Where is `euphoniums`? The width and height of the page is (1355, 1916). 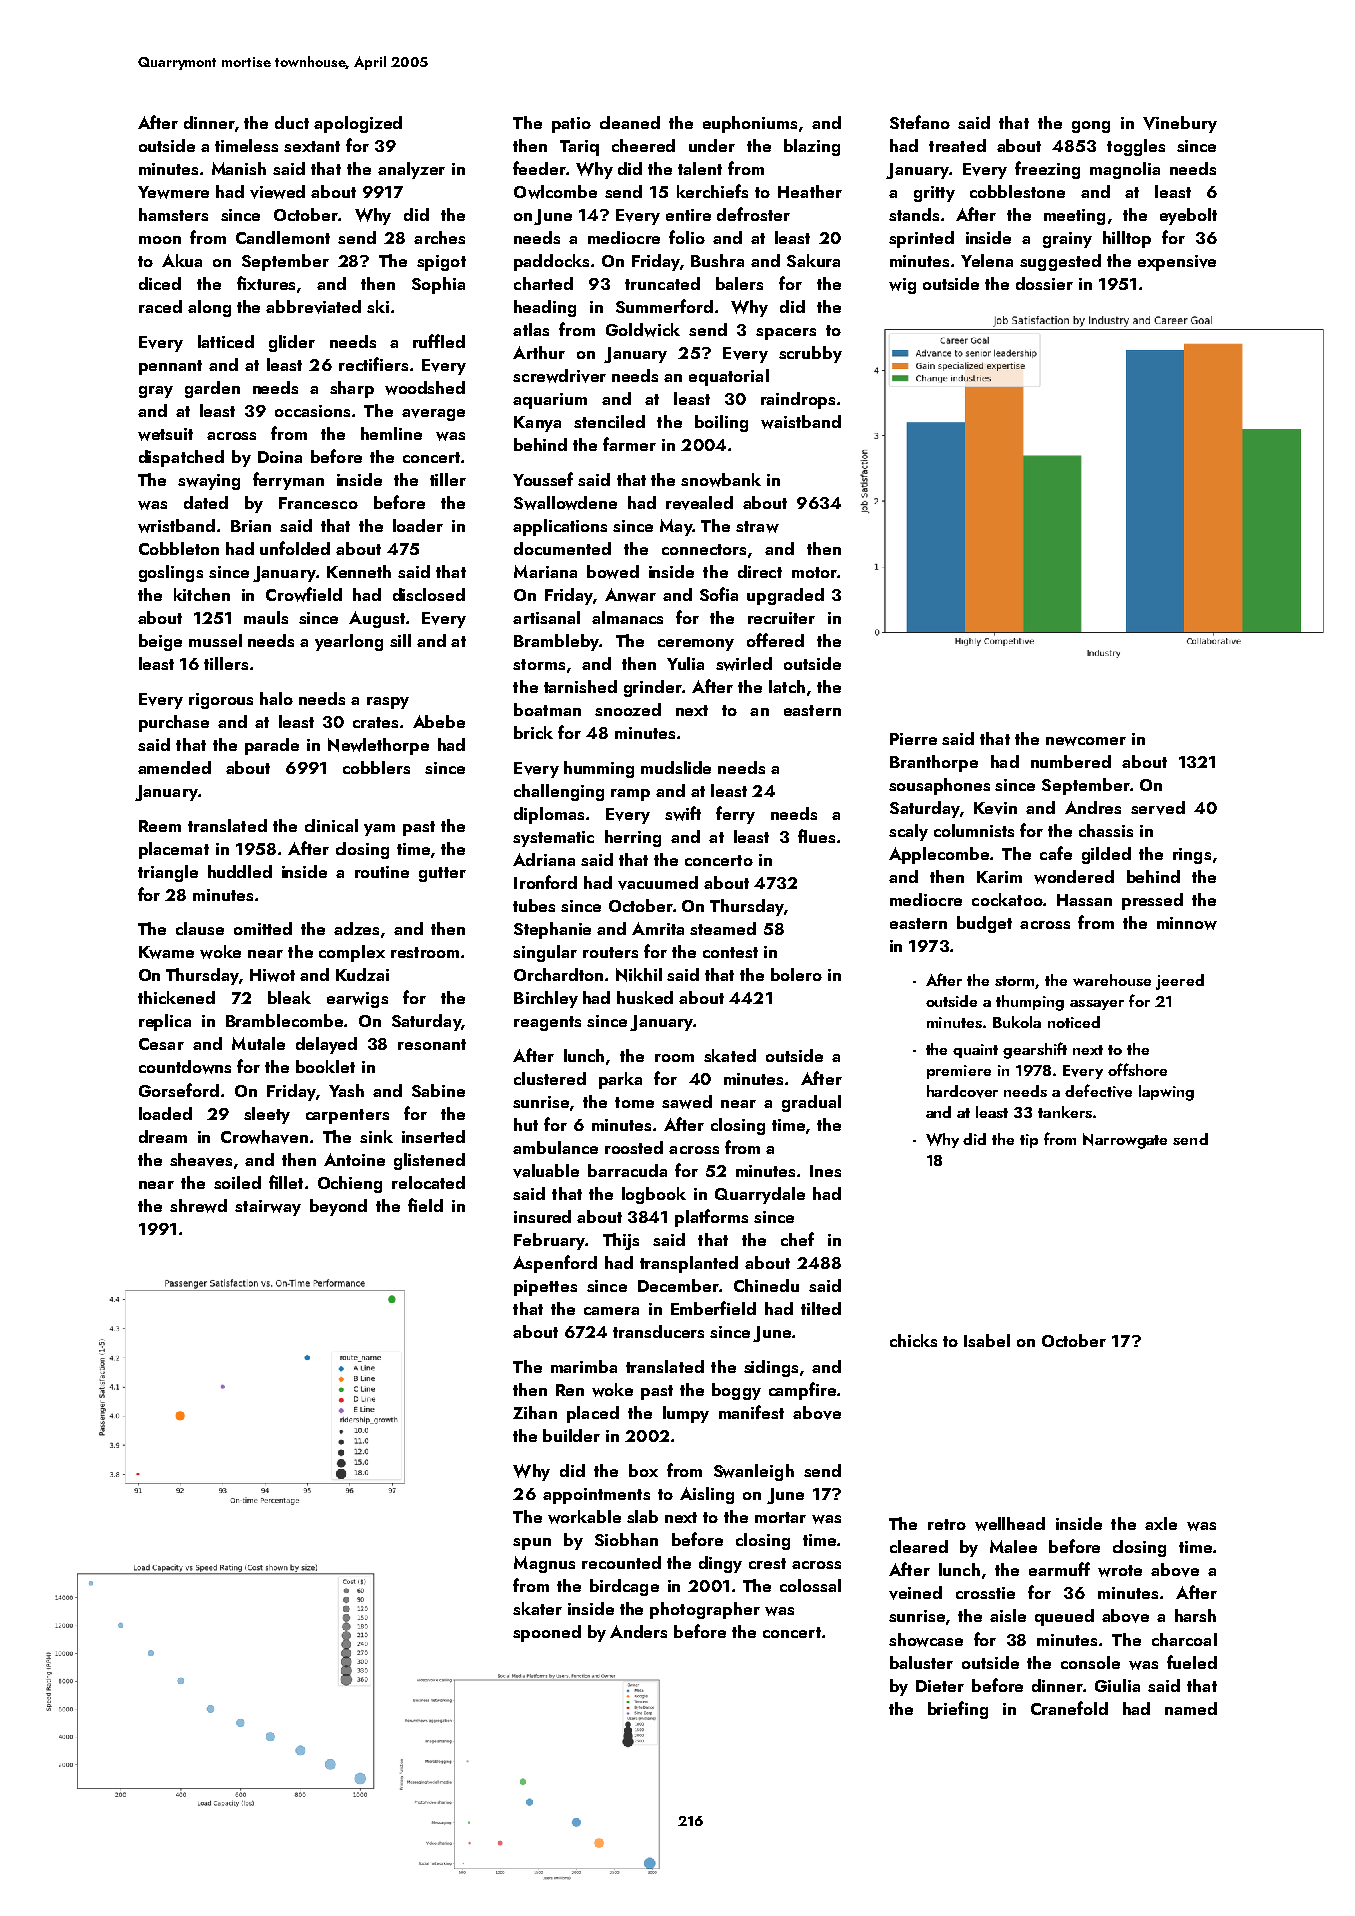 euphoniums is located at coordinates (750, 124).
